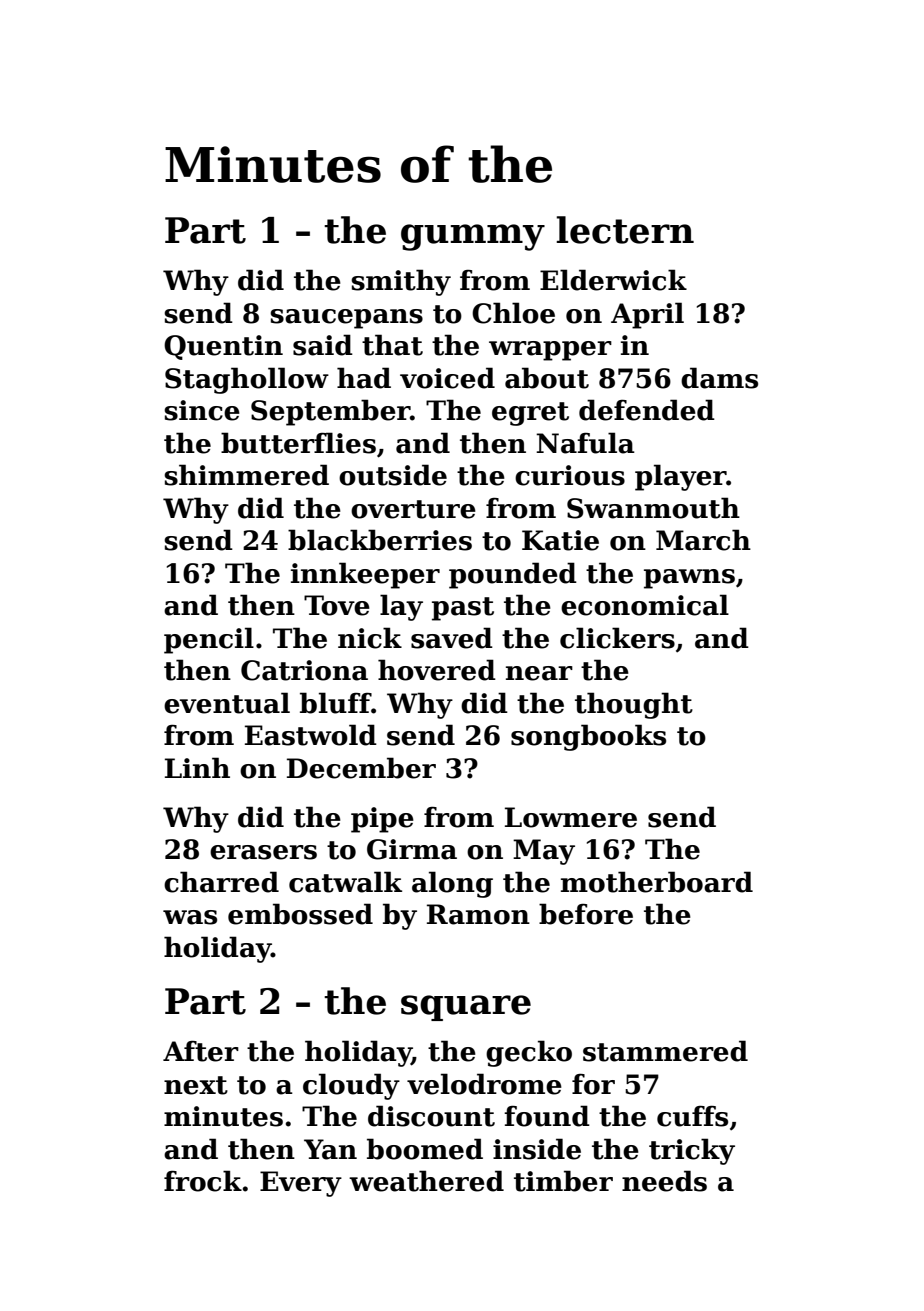 The image size is (924, 1311). Describe the element at coordinates (209, 640) in the screenshot. I see `pencil` at that location.
